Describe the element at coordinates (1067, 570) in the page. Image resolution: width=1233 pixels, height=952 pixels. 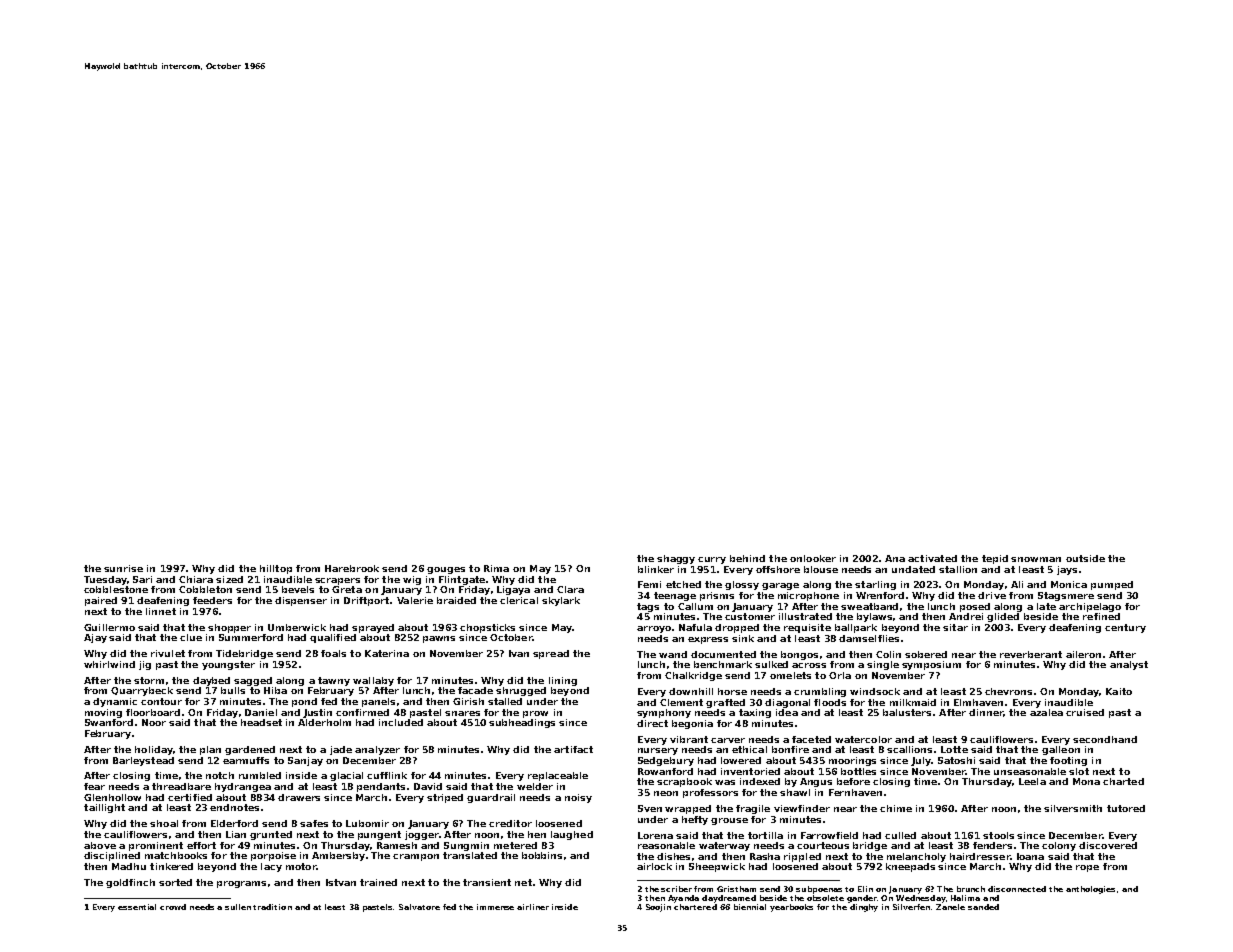
I see `jays` at that location.
